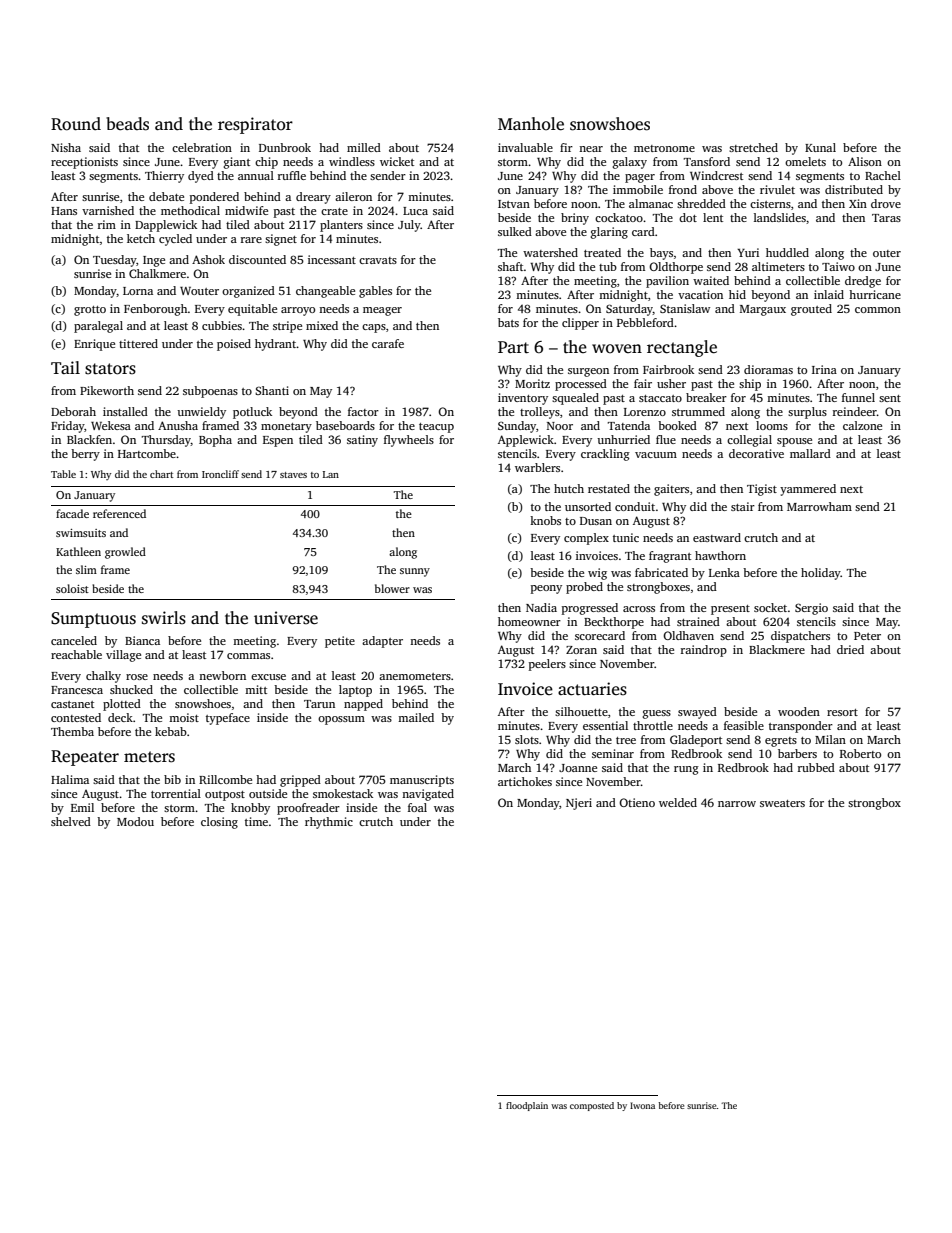  What do you see at coordinates (527, 1106) in the screenshot?
I see `floodplain` at bounding box center [527, 1106].
